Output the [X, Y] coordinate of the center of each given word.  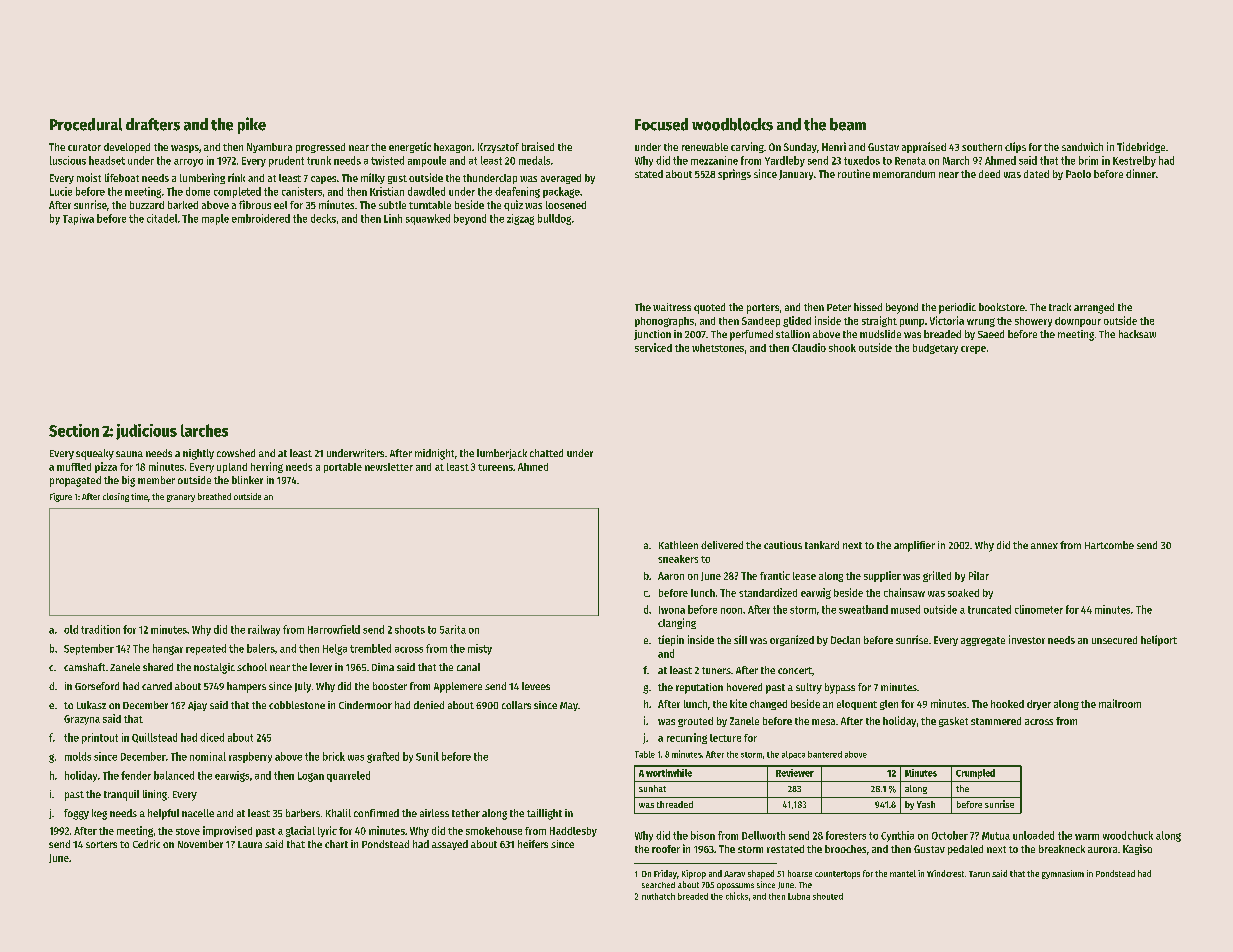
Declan [845, 640]
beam [848, 124]
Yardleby [785, 161]
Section [74, 430]
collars [516, 705]
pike [252, 125]
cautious [783, 545]
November [200, 844]
